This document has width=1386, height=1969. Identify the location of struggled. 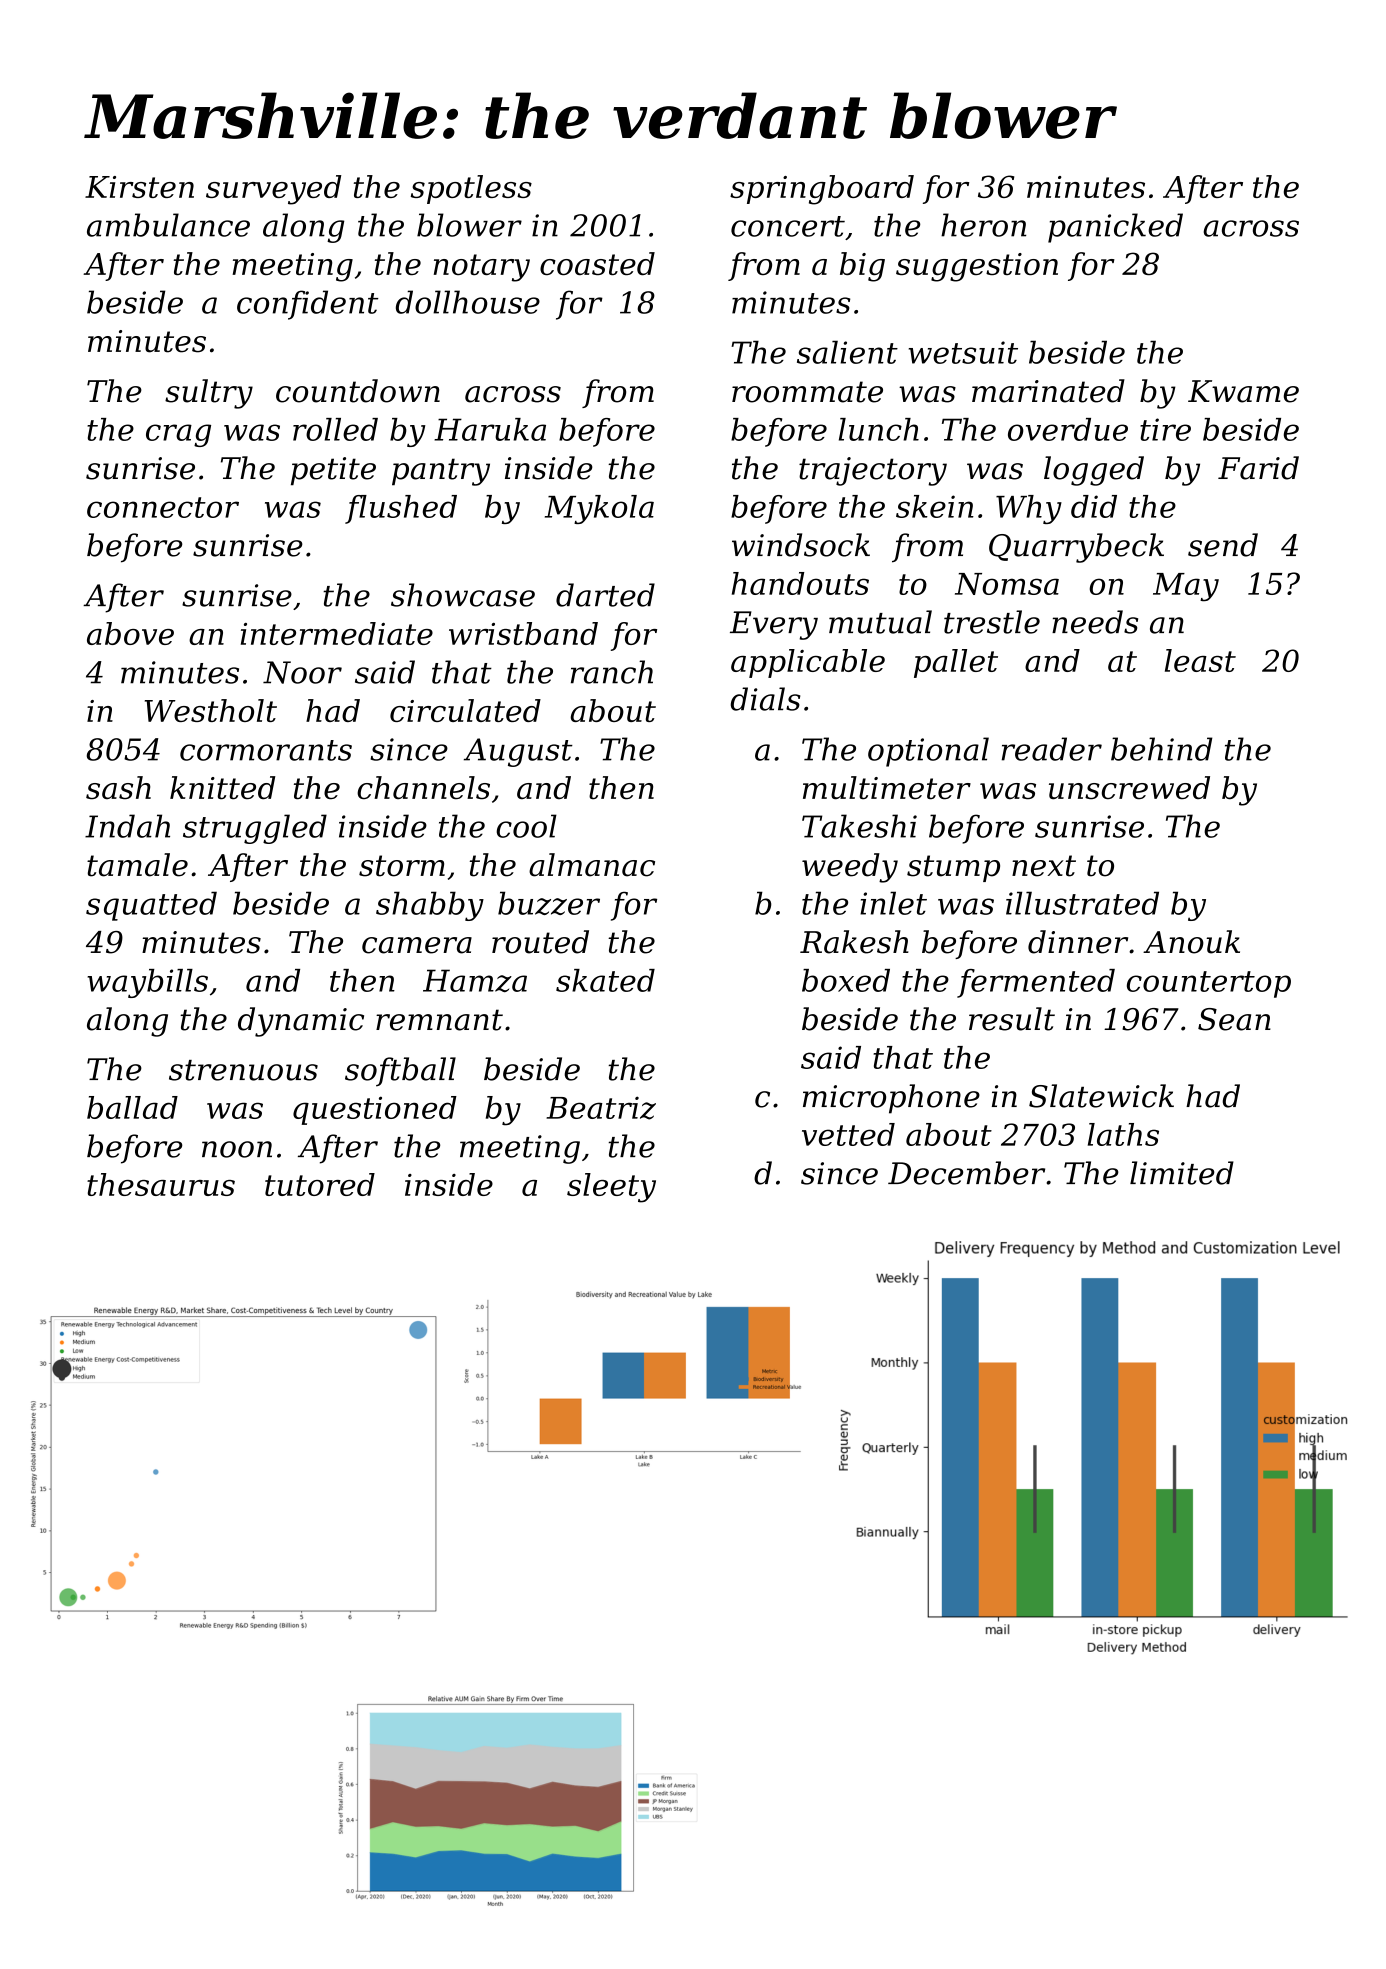
(255, 829).
